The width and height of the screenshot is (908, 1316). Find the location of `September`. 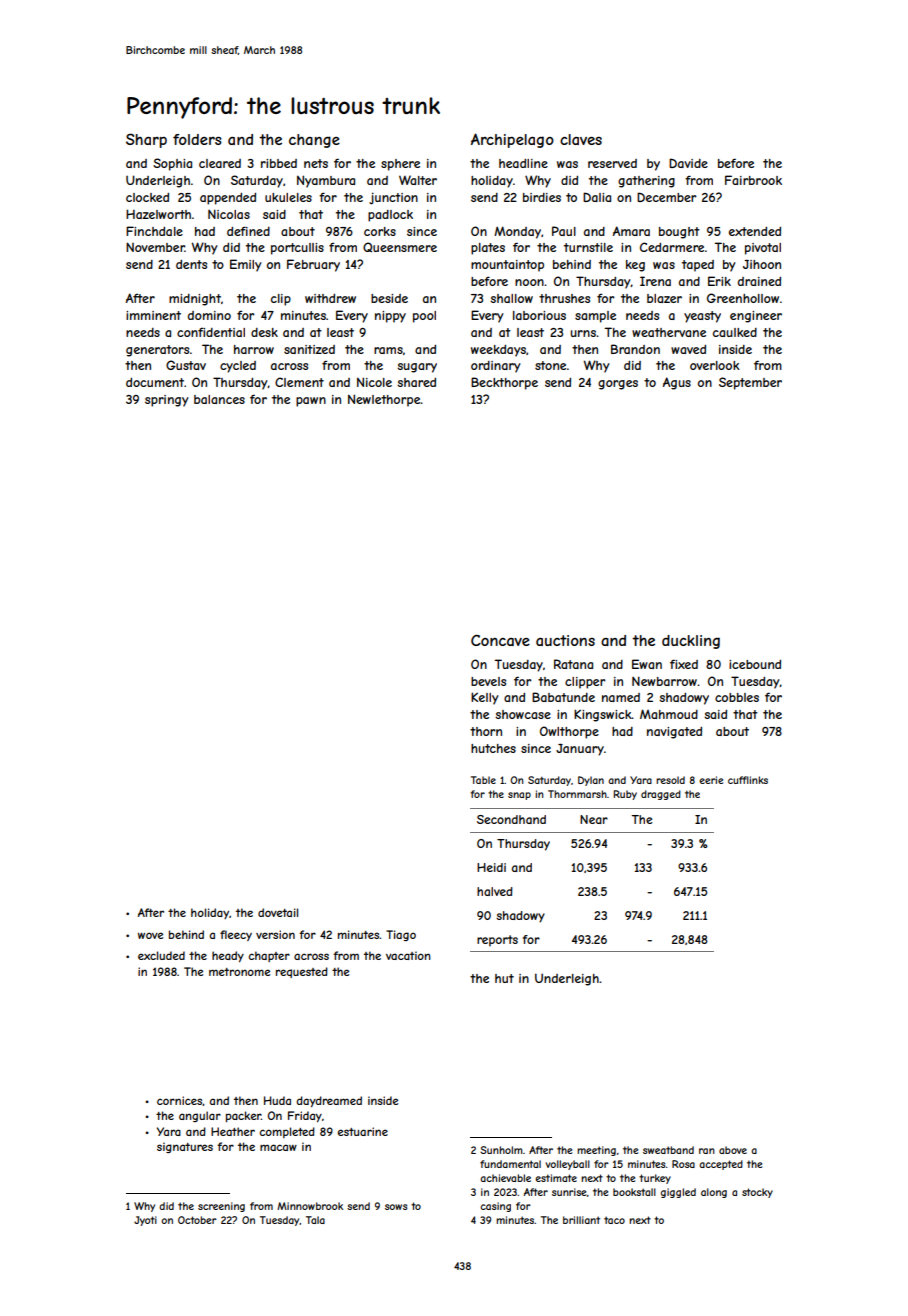

September is located at coordinates (750, 383).
